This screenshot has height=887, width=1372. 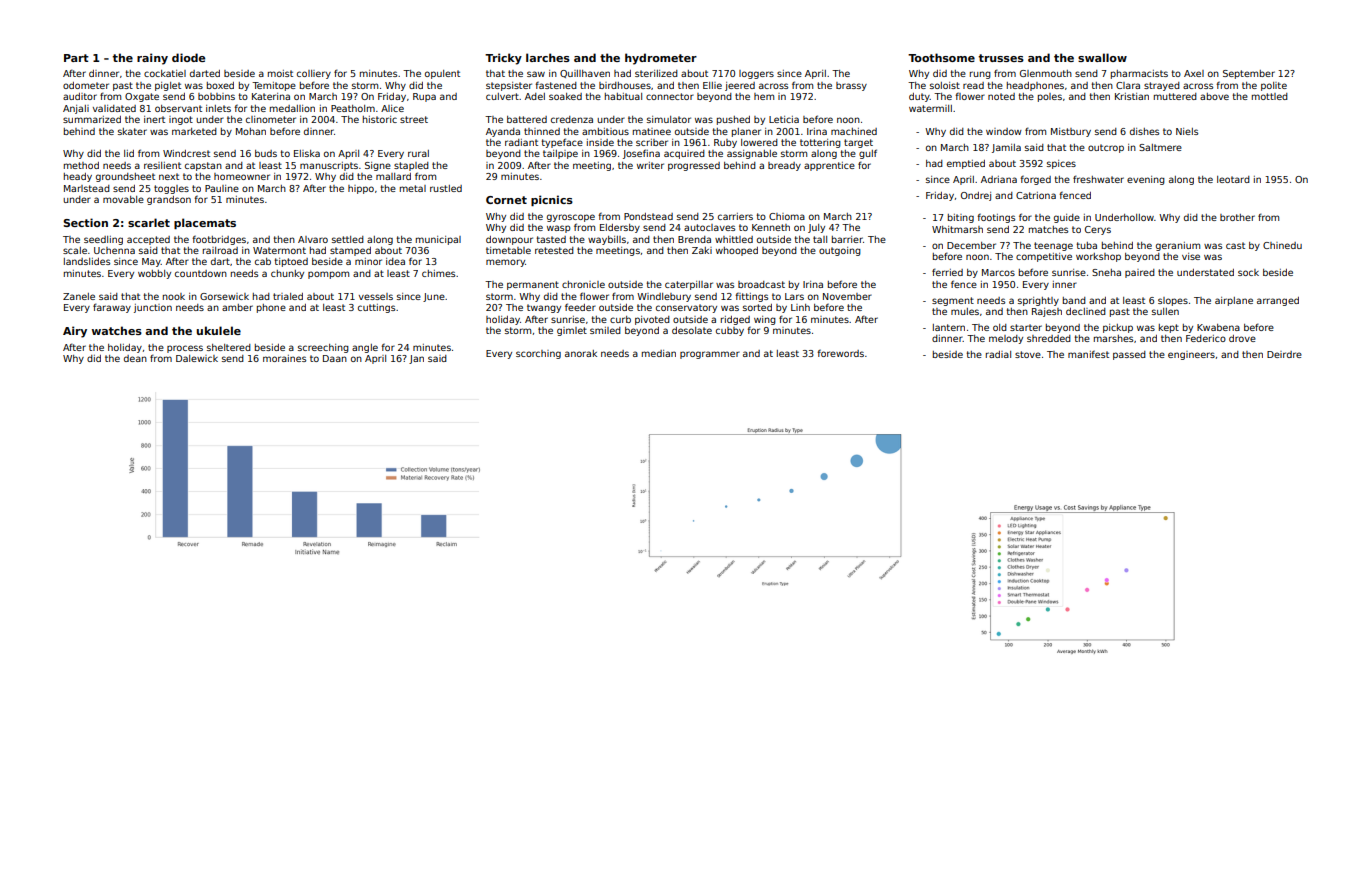 I want to click on matches, so click(x=1048, y=229).
